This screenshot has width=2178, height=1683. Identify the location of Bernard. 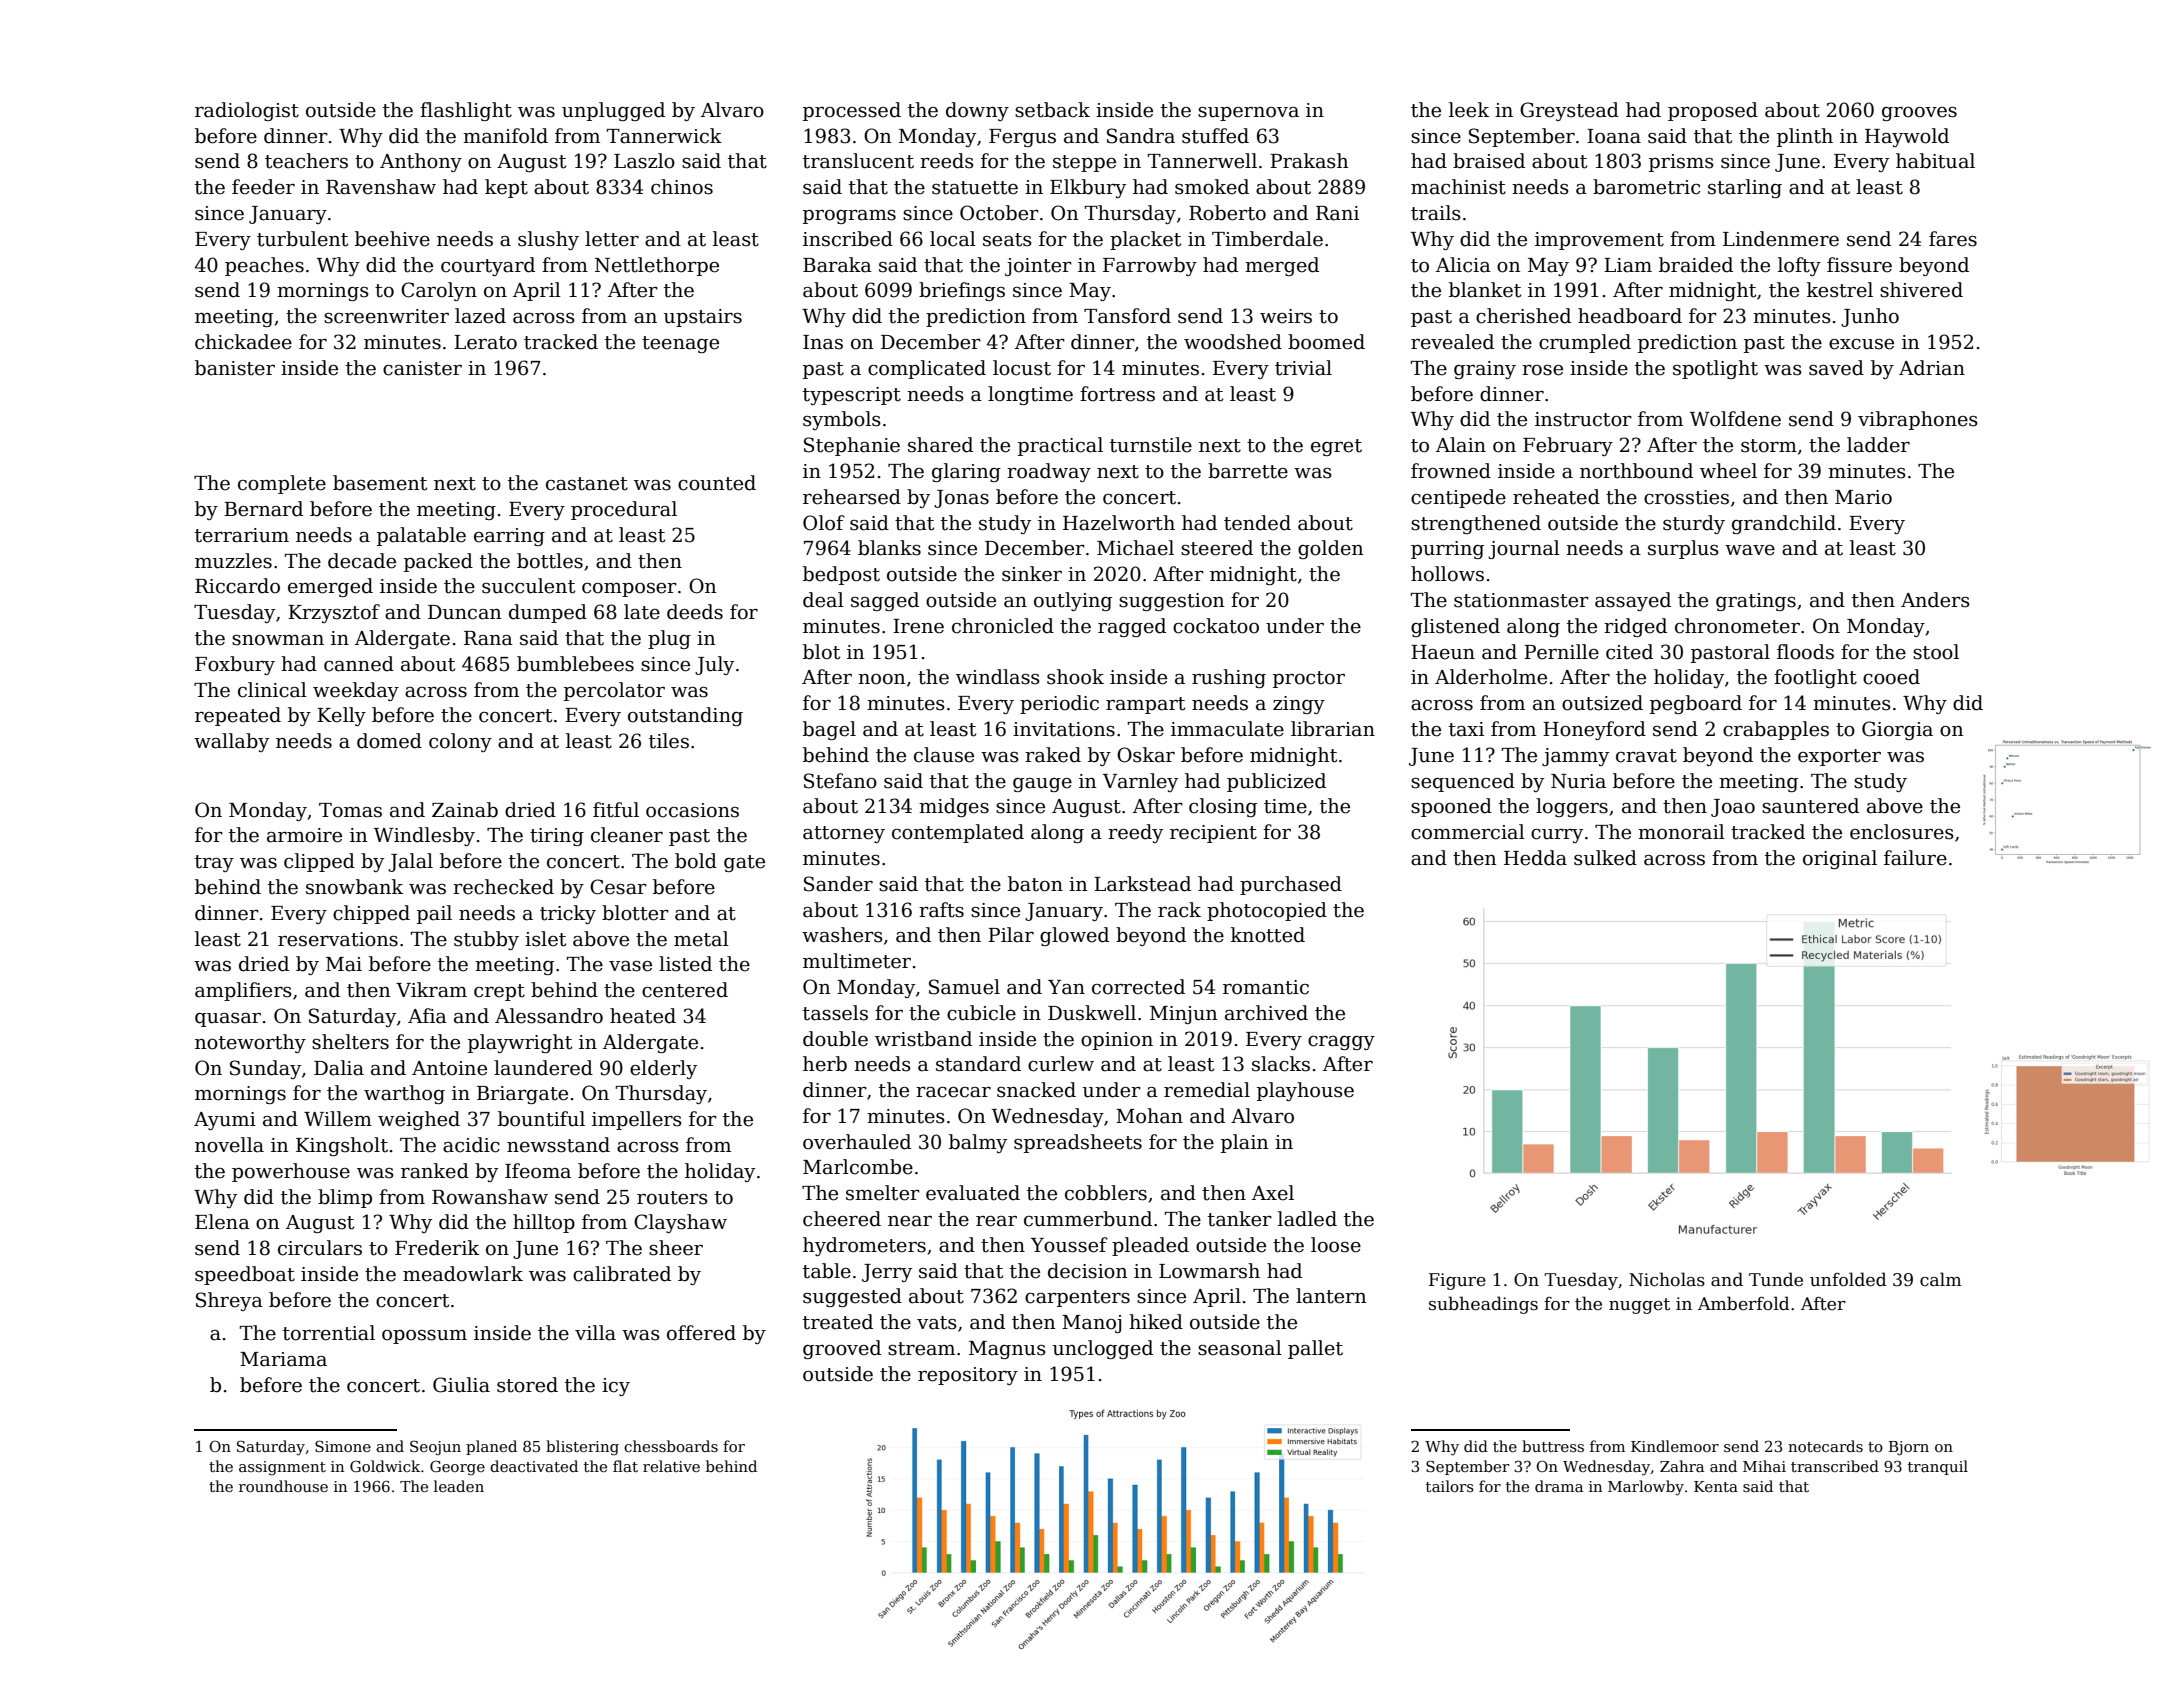
(263, 509).
